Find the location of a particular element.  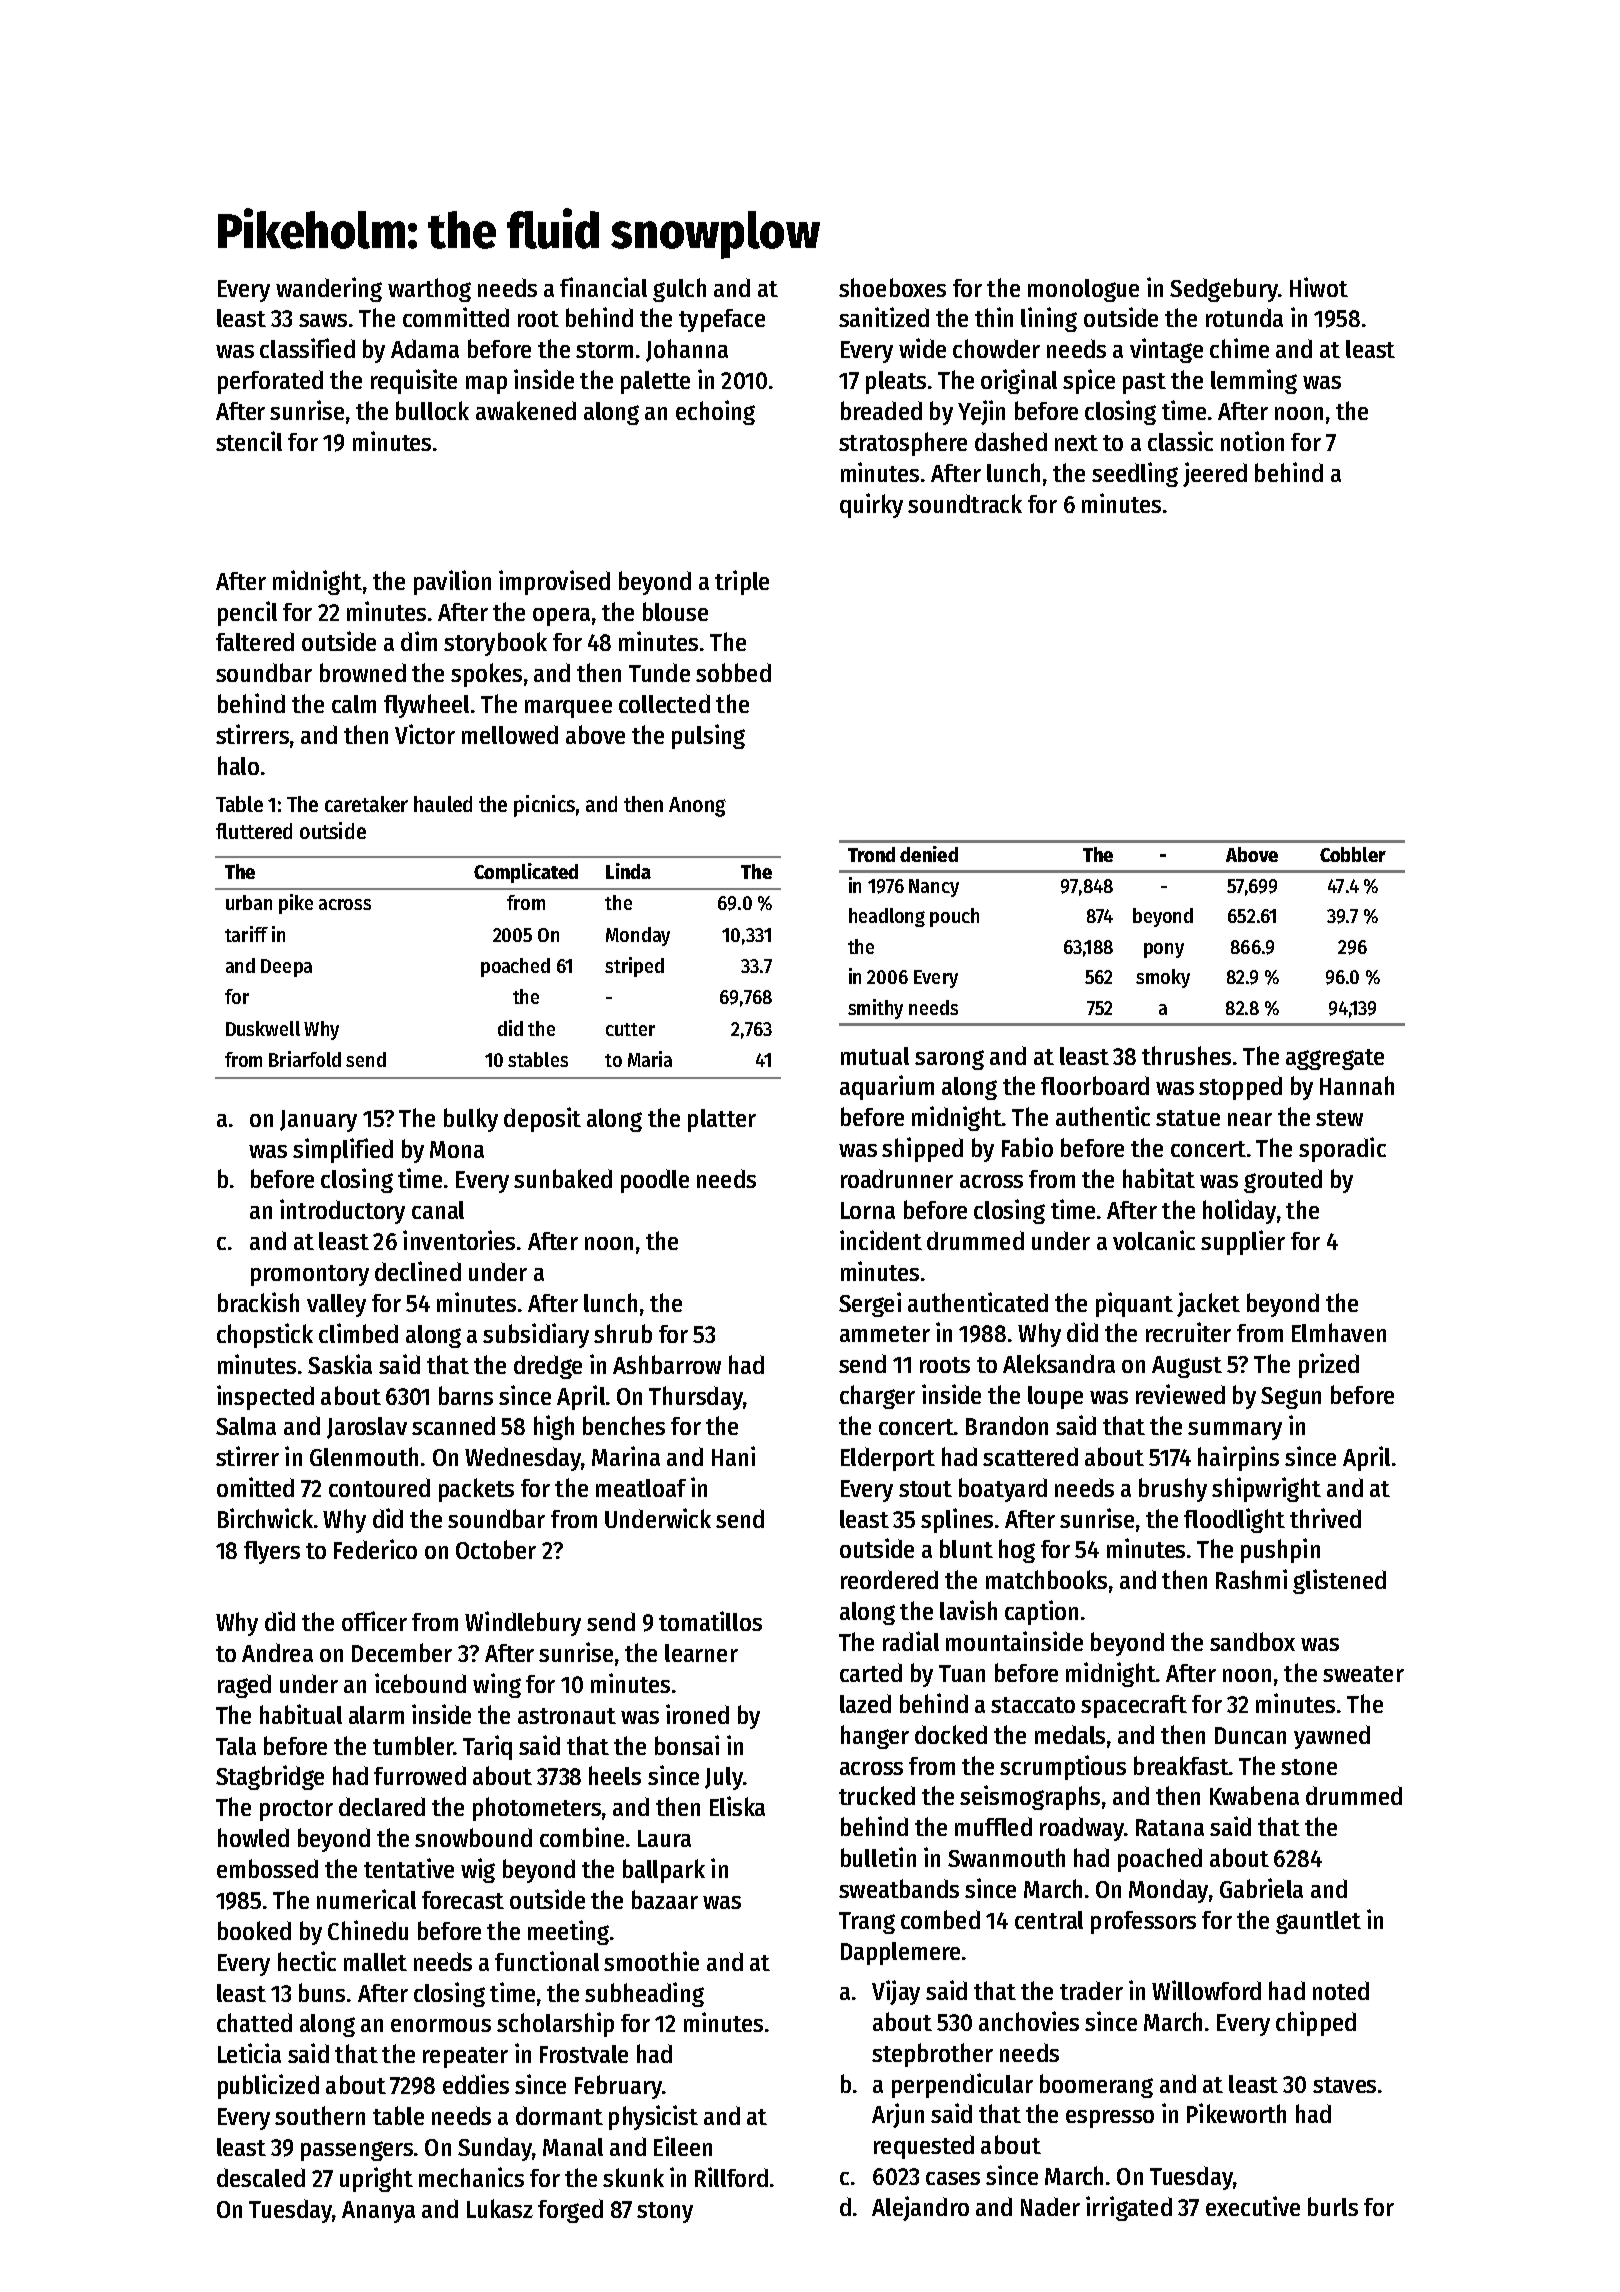

pleats is located at coordinates (896, 382).
